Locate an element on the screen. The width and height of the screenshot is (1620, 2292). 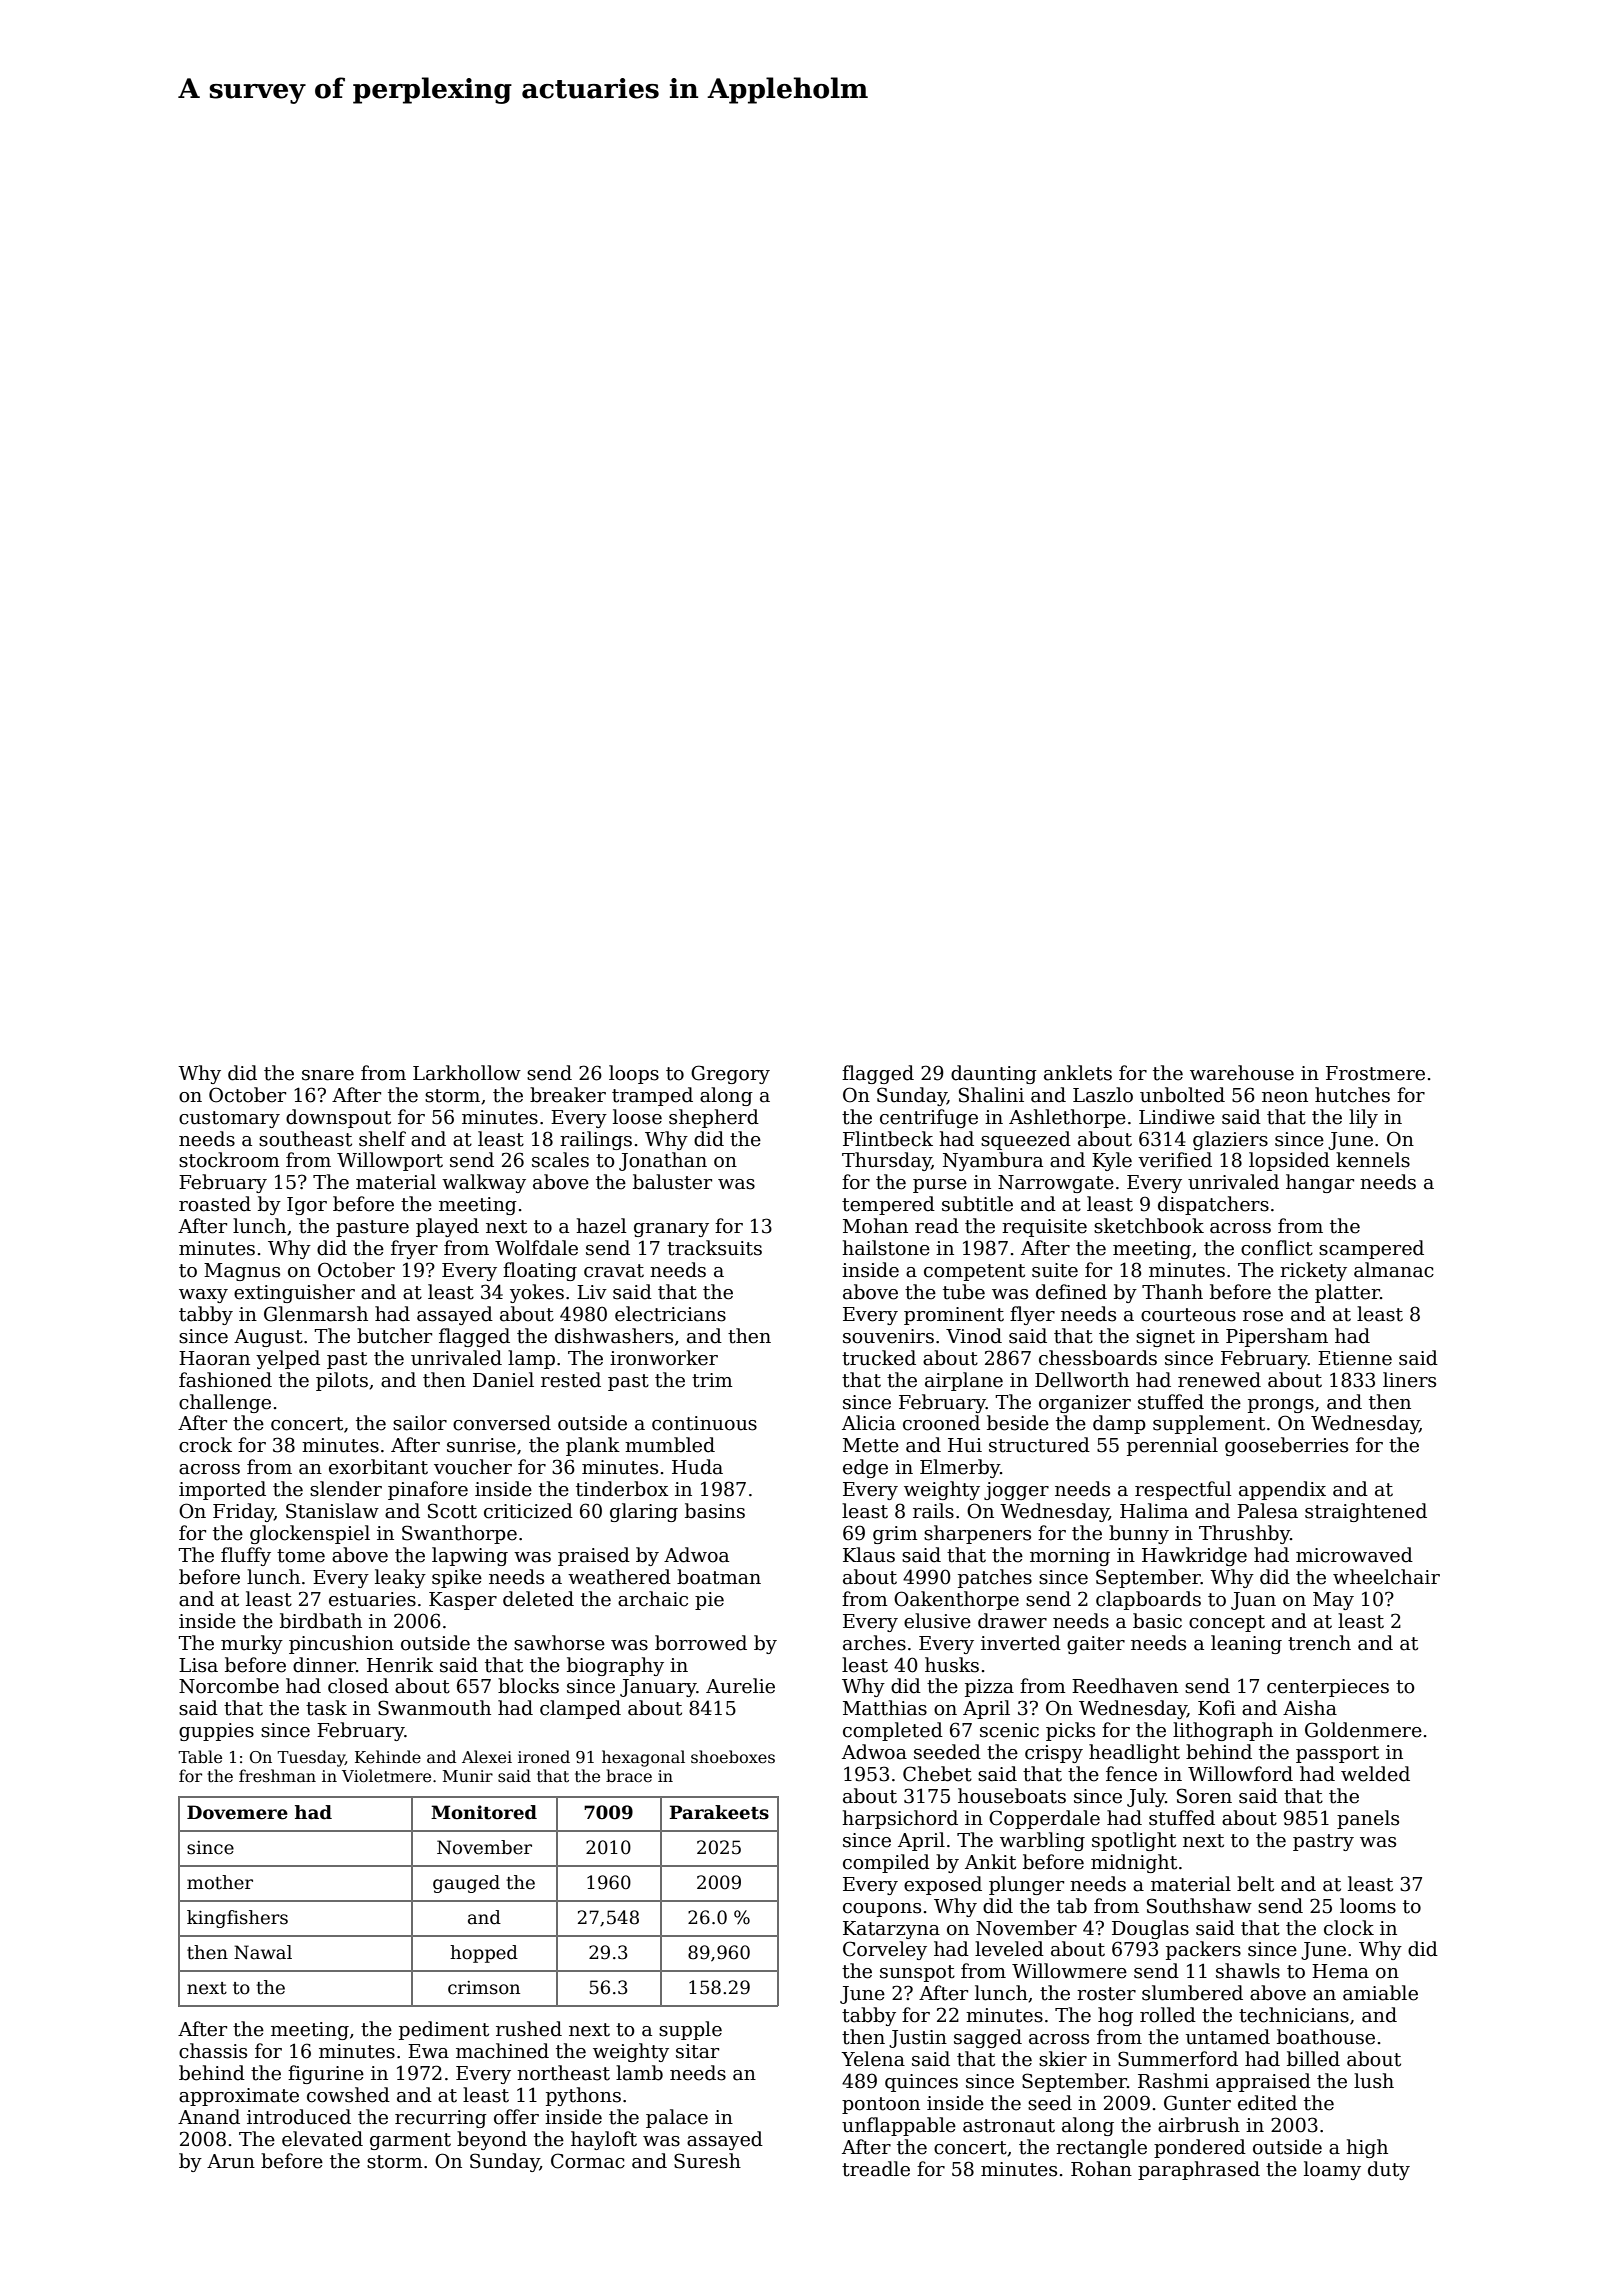
slender is located at coordinates (346, 1489).
